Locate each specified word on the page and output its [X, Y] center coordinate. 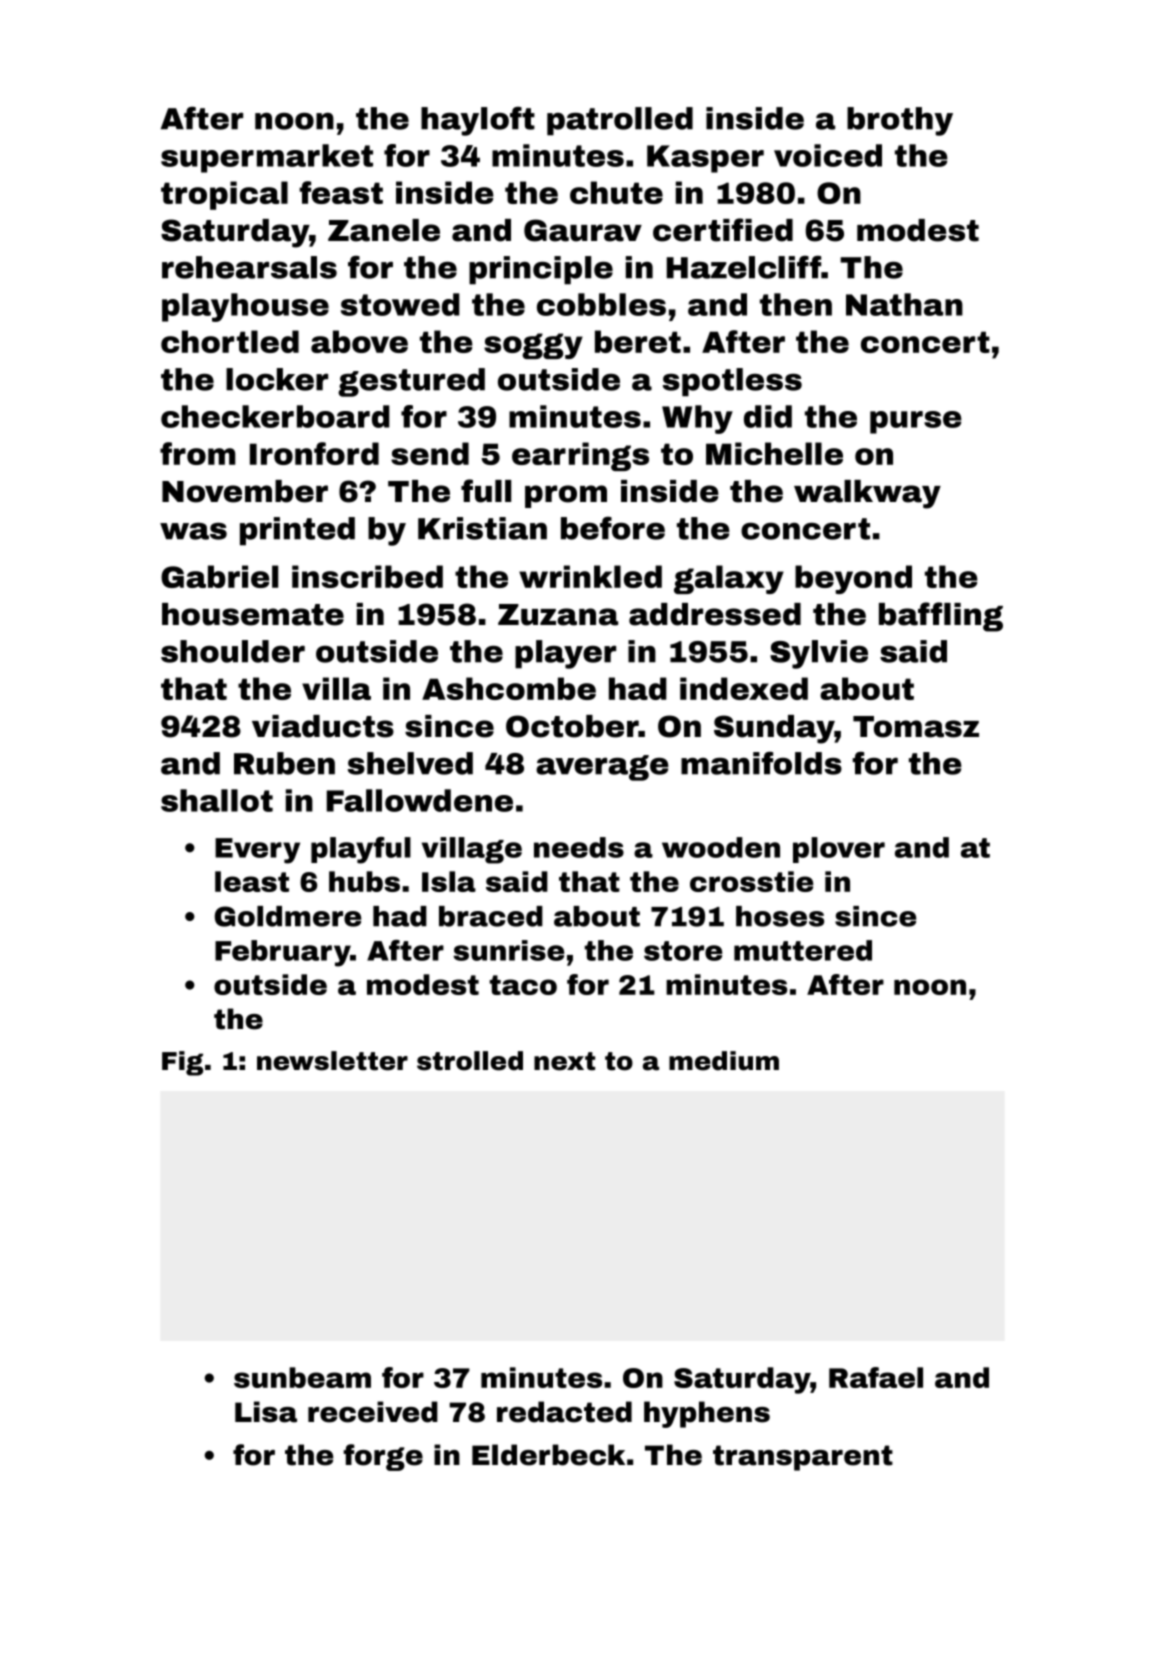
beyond [853, 579]
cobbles [601, 304]
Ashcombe [509, 688]
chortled [230, 341]
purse [916, 422]
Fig [182, 1063]
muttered [803, 950]
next [564, 1061]
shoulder [233, 651]
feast [341, 192]
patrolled [620, 121]
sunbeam [302, 1377]
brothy [900, 121]
